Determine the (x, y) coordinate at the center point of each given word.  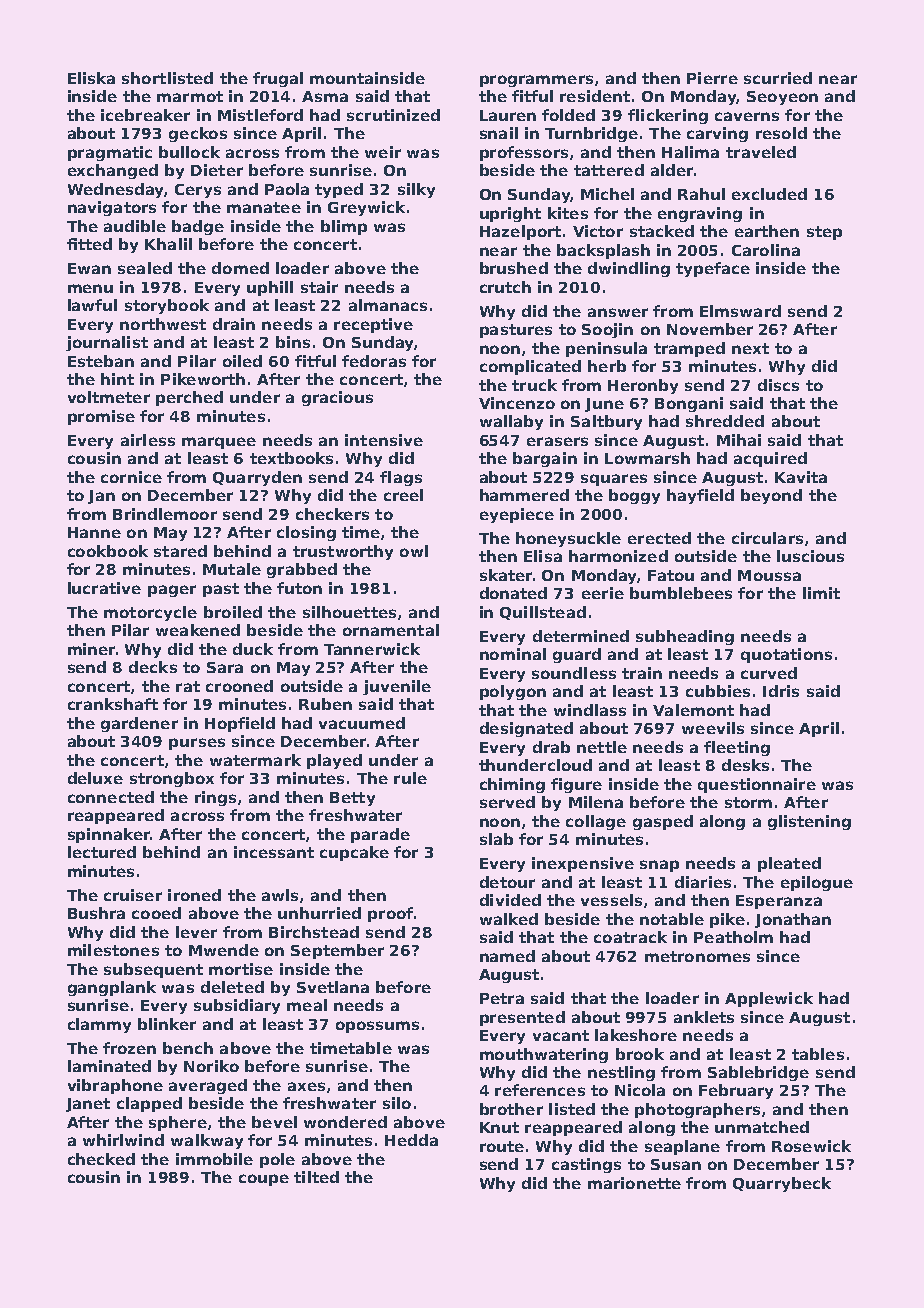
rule (410, 778)
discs (778, 385)
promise (101, 417)
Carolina (766, 250)
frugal (278, 79)
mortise (241, 969)
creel (403, 495)
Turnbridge (591, 134)
